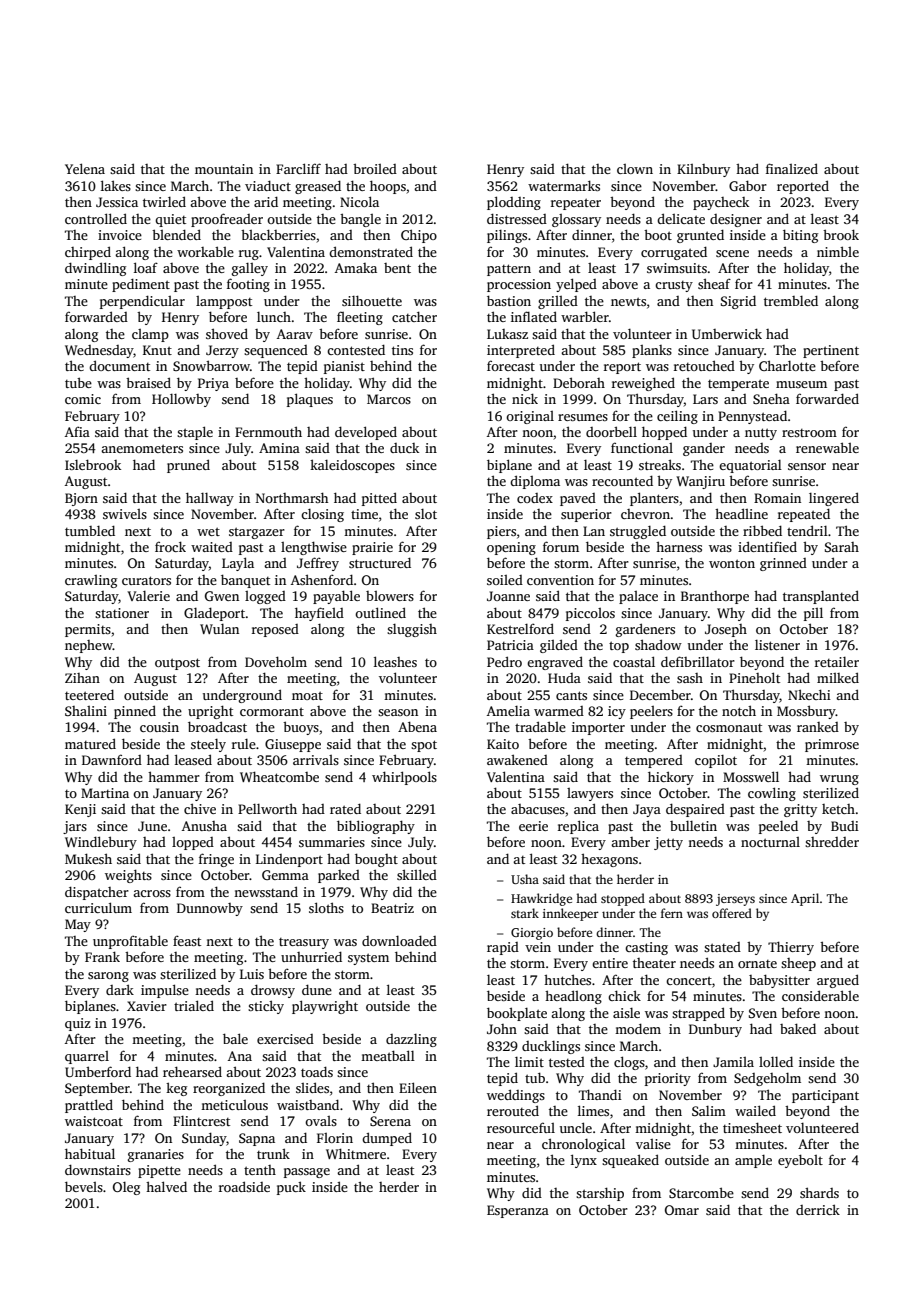 The image size is (924, 1314). I want to click on prattled, so click(89, 1106).
